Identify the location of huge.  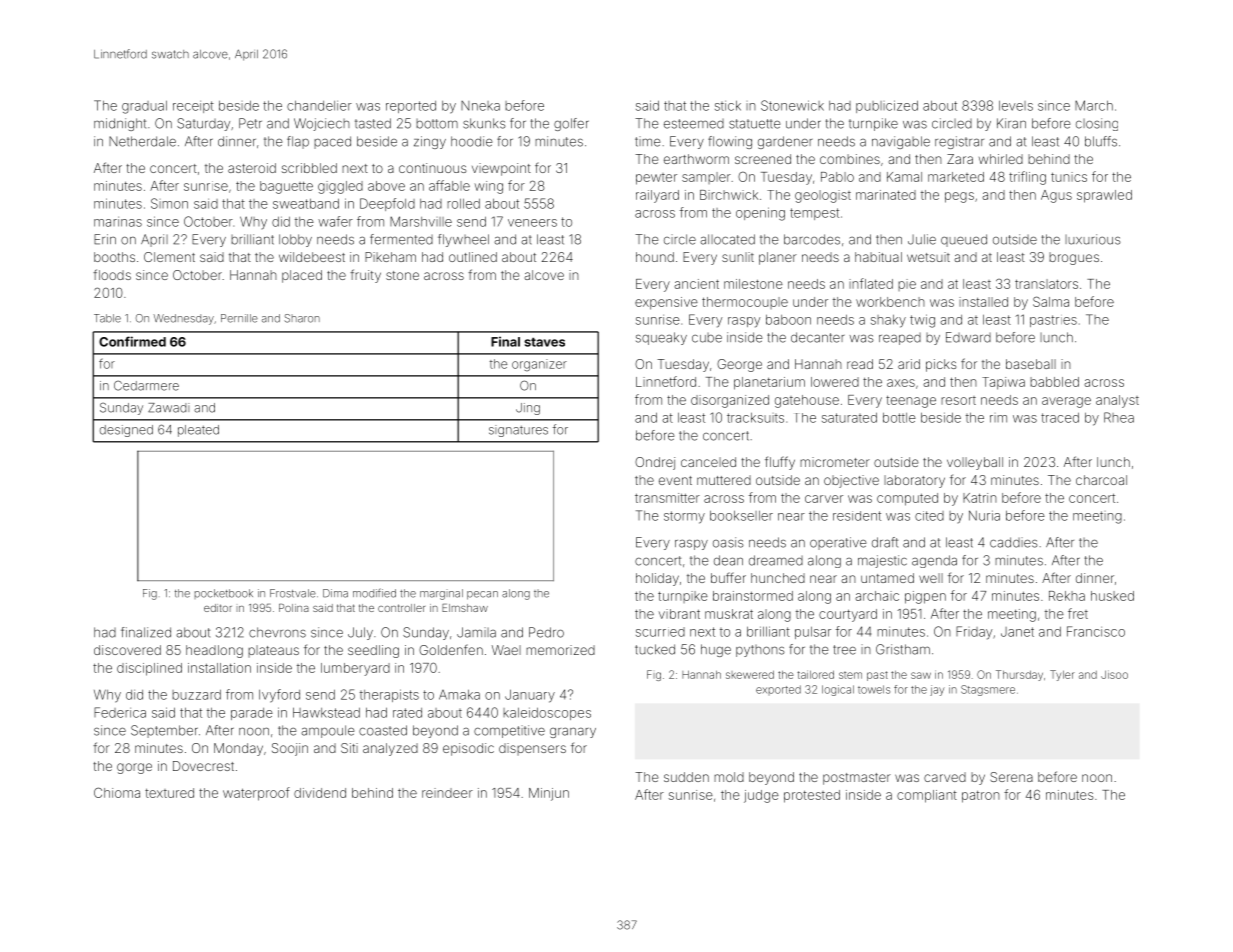
(716, 650).
